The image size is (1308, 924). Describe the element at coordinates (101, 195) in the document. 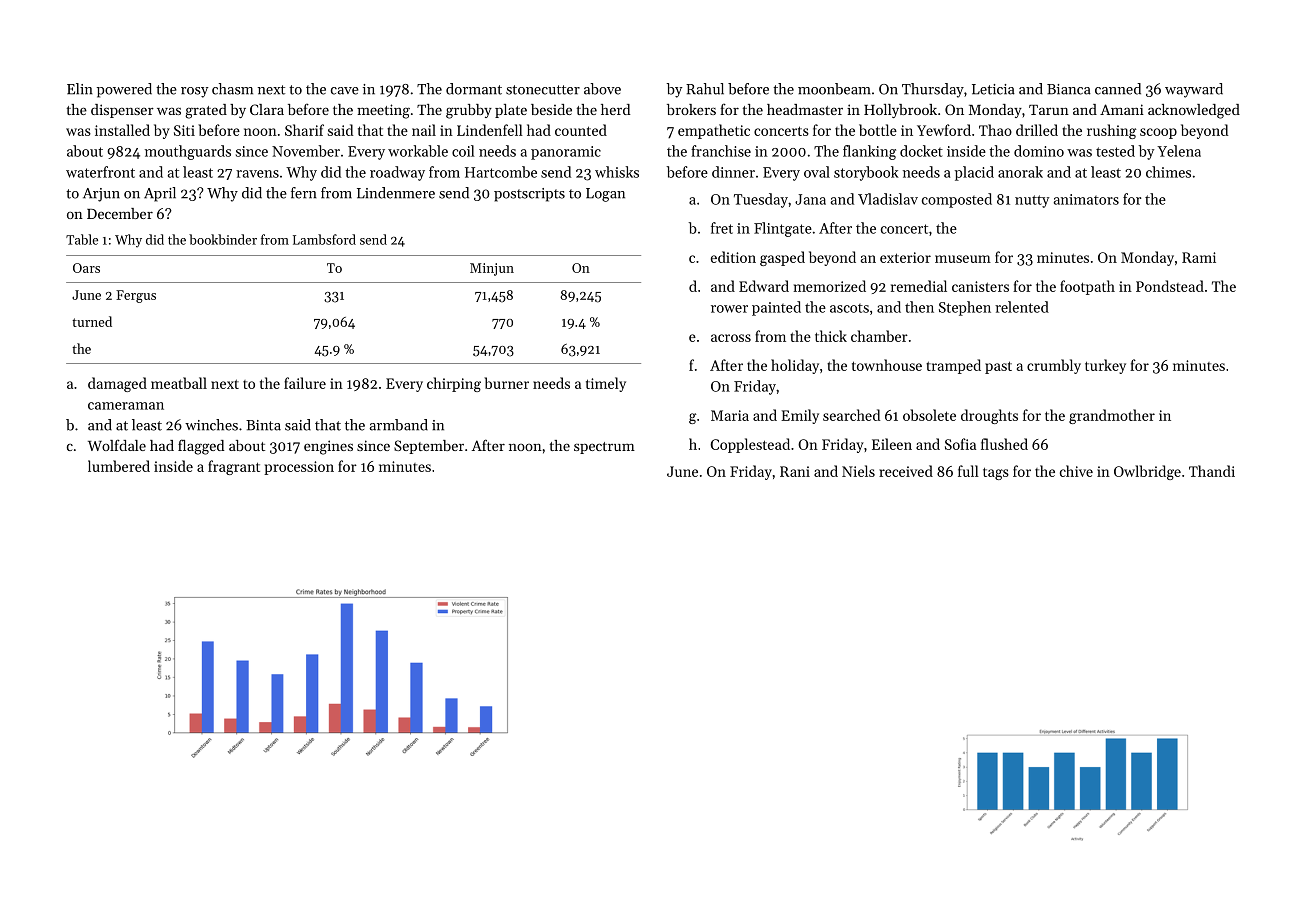

I see `Arjun` at that location.
